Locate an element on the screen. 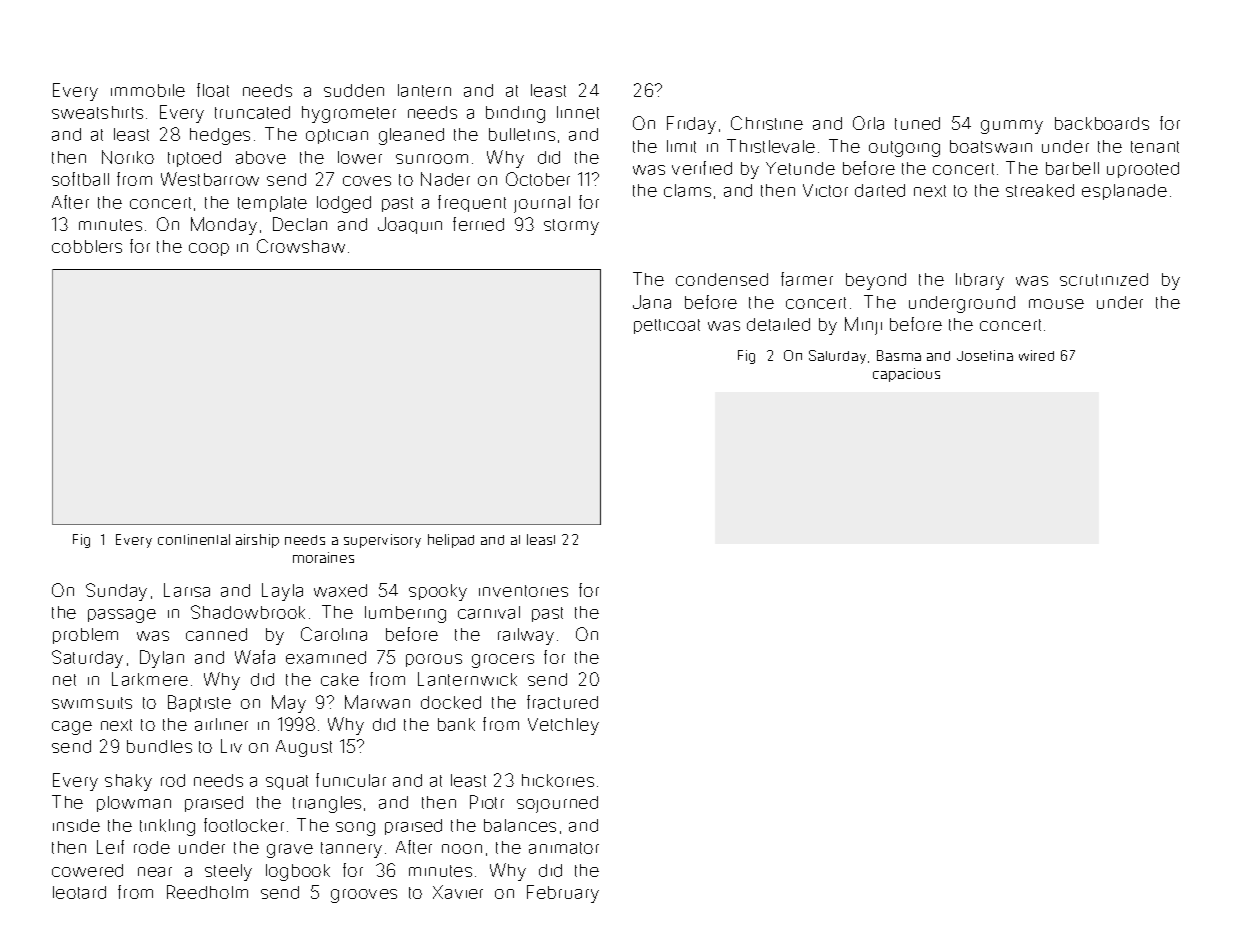  capacious is located at coordinates (906, 375).
